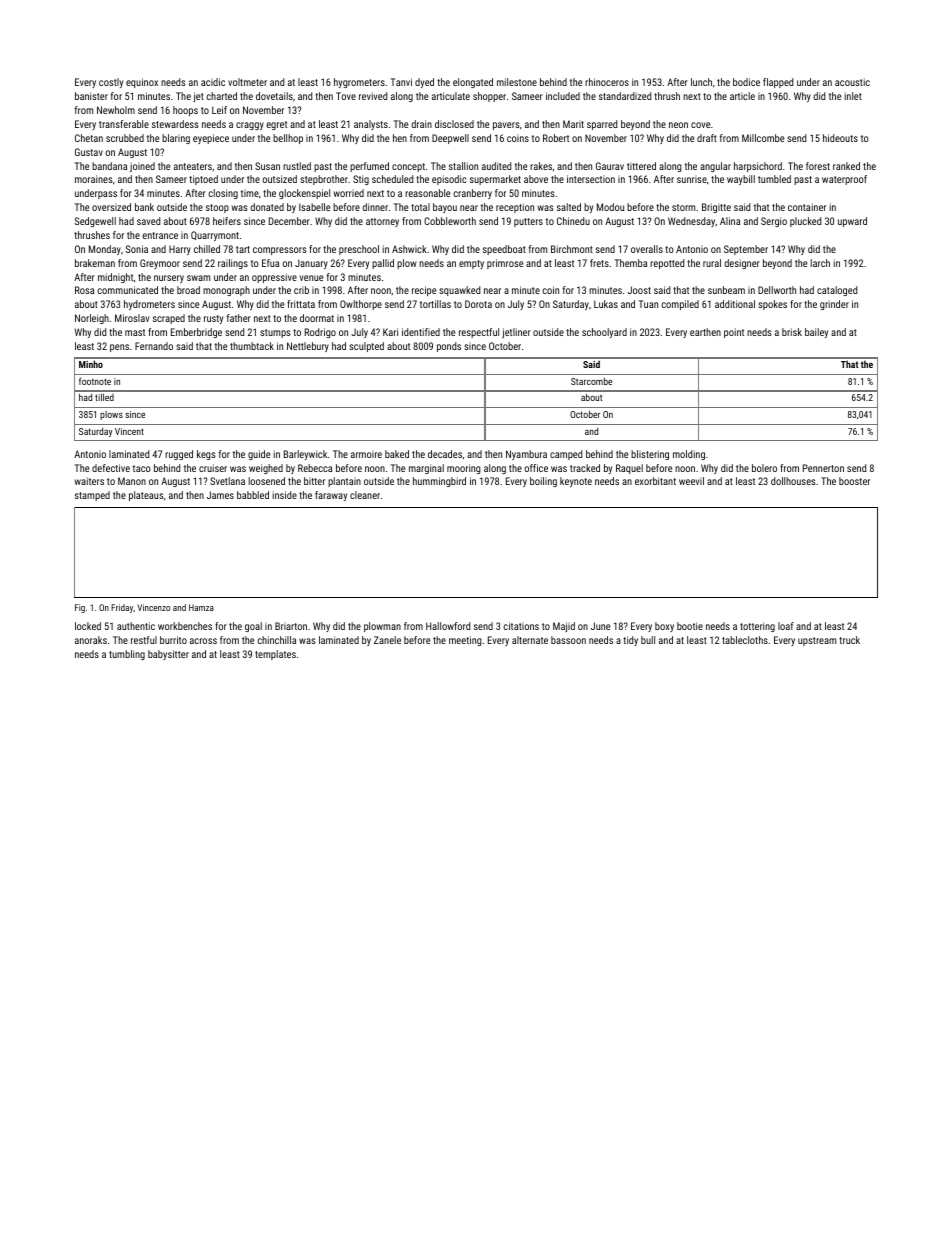  Describe the element at coordinates (854, 481) in the page. I see `booster` at that location.
